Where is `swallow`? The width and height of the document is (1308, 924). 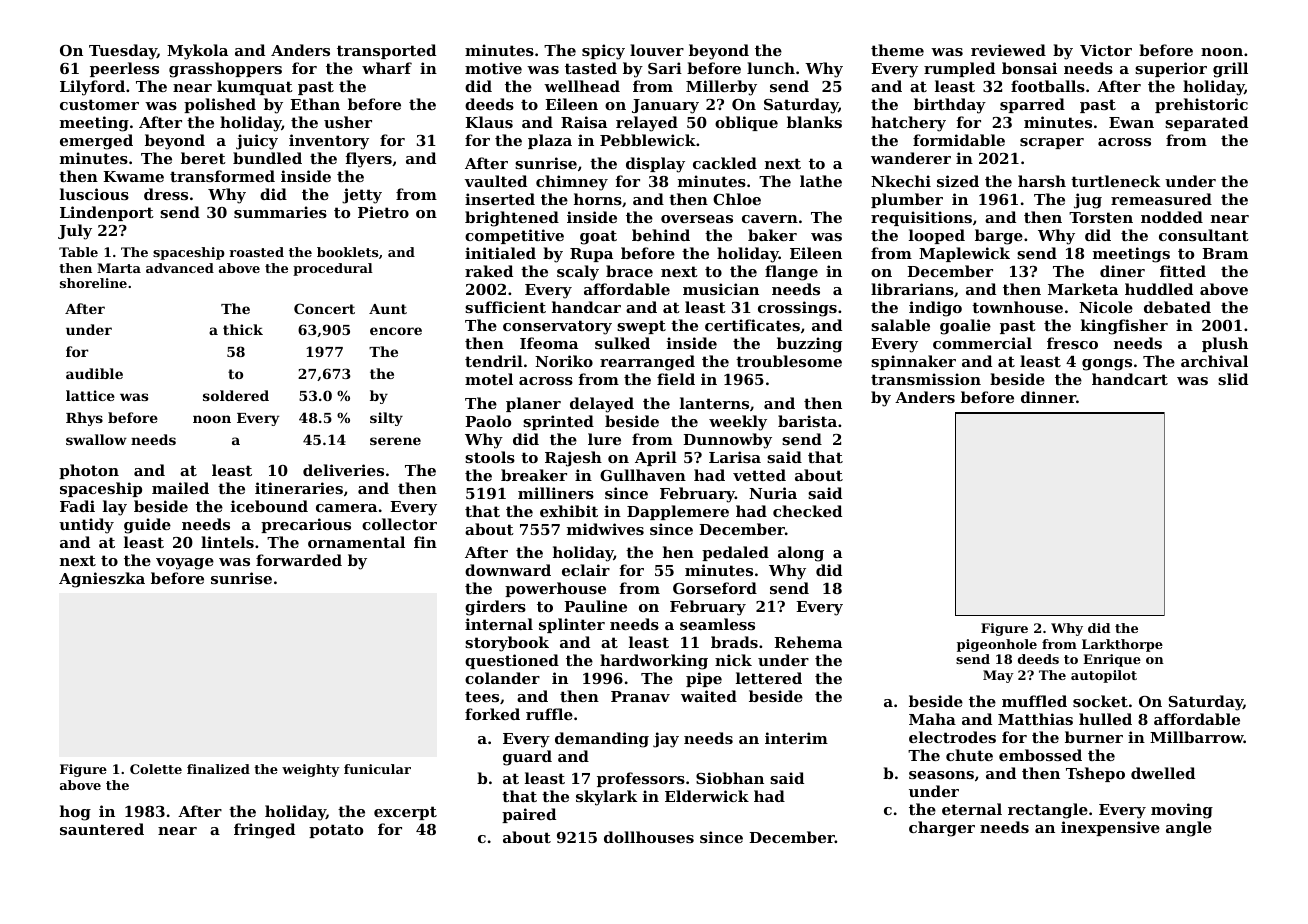 swallow is located at coordinates (96, 439).
